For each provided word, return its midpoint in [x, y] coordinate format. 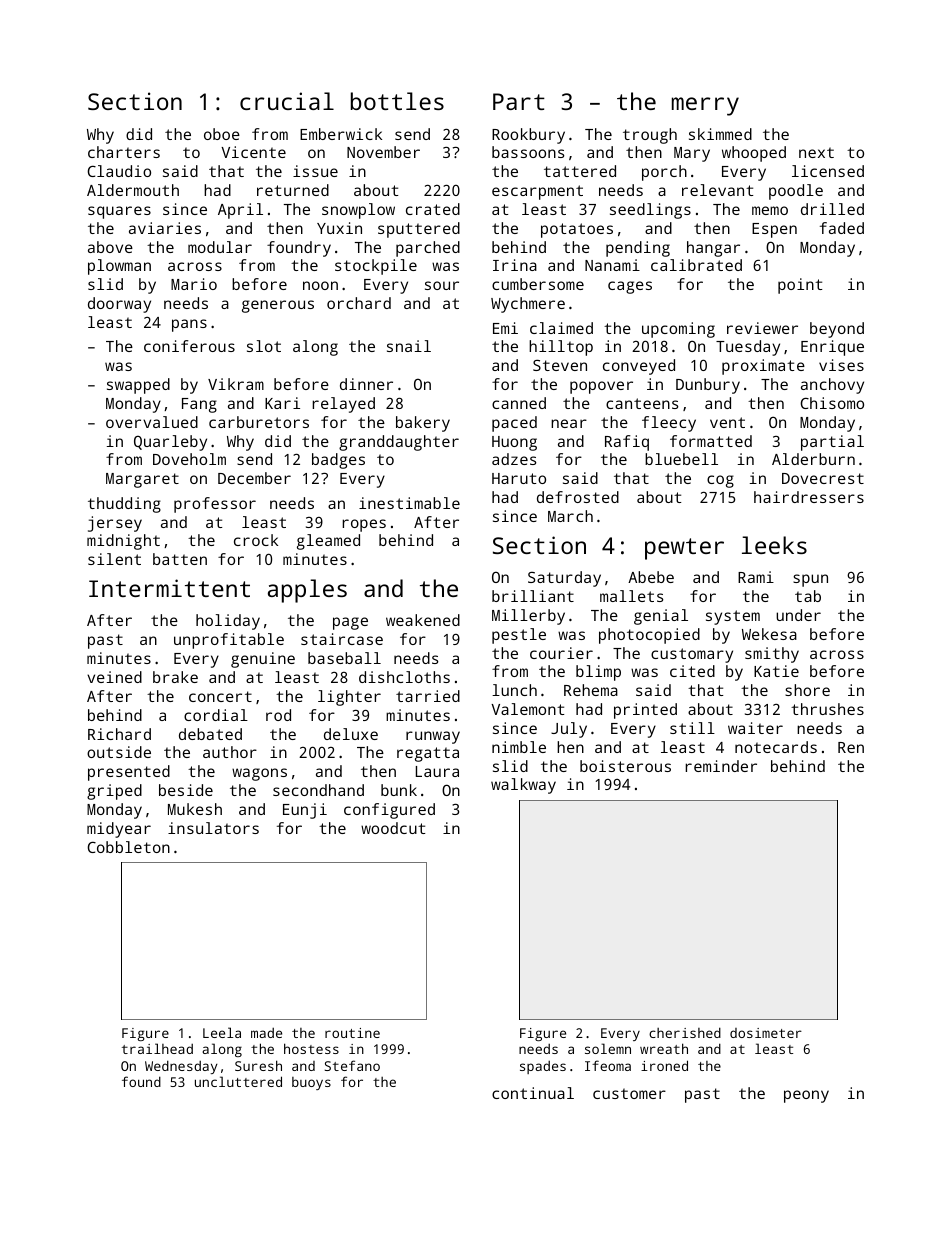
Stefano [352, 1065]
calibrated [696, 265]
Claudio [119, 171]
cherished [685, 1032]
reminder [721, 766]
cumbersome [538, 284]
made [266, 1033]
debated [210, 734]
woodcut [393, 828]
